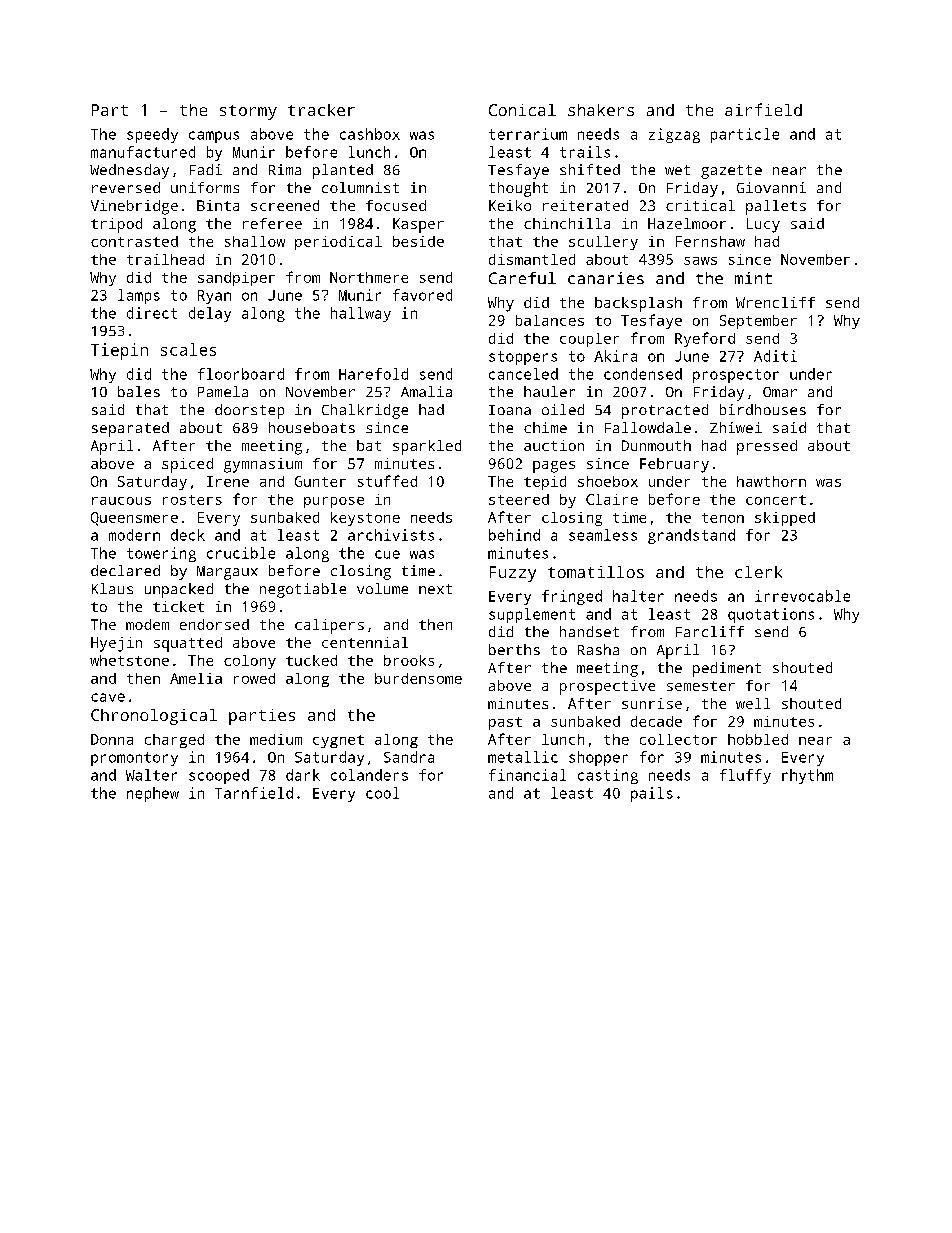  What do you see at coordinates (254, 678) in the screenshot?
I see `rowed` at bounding box center [254, 678].
